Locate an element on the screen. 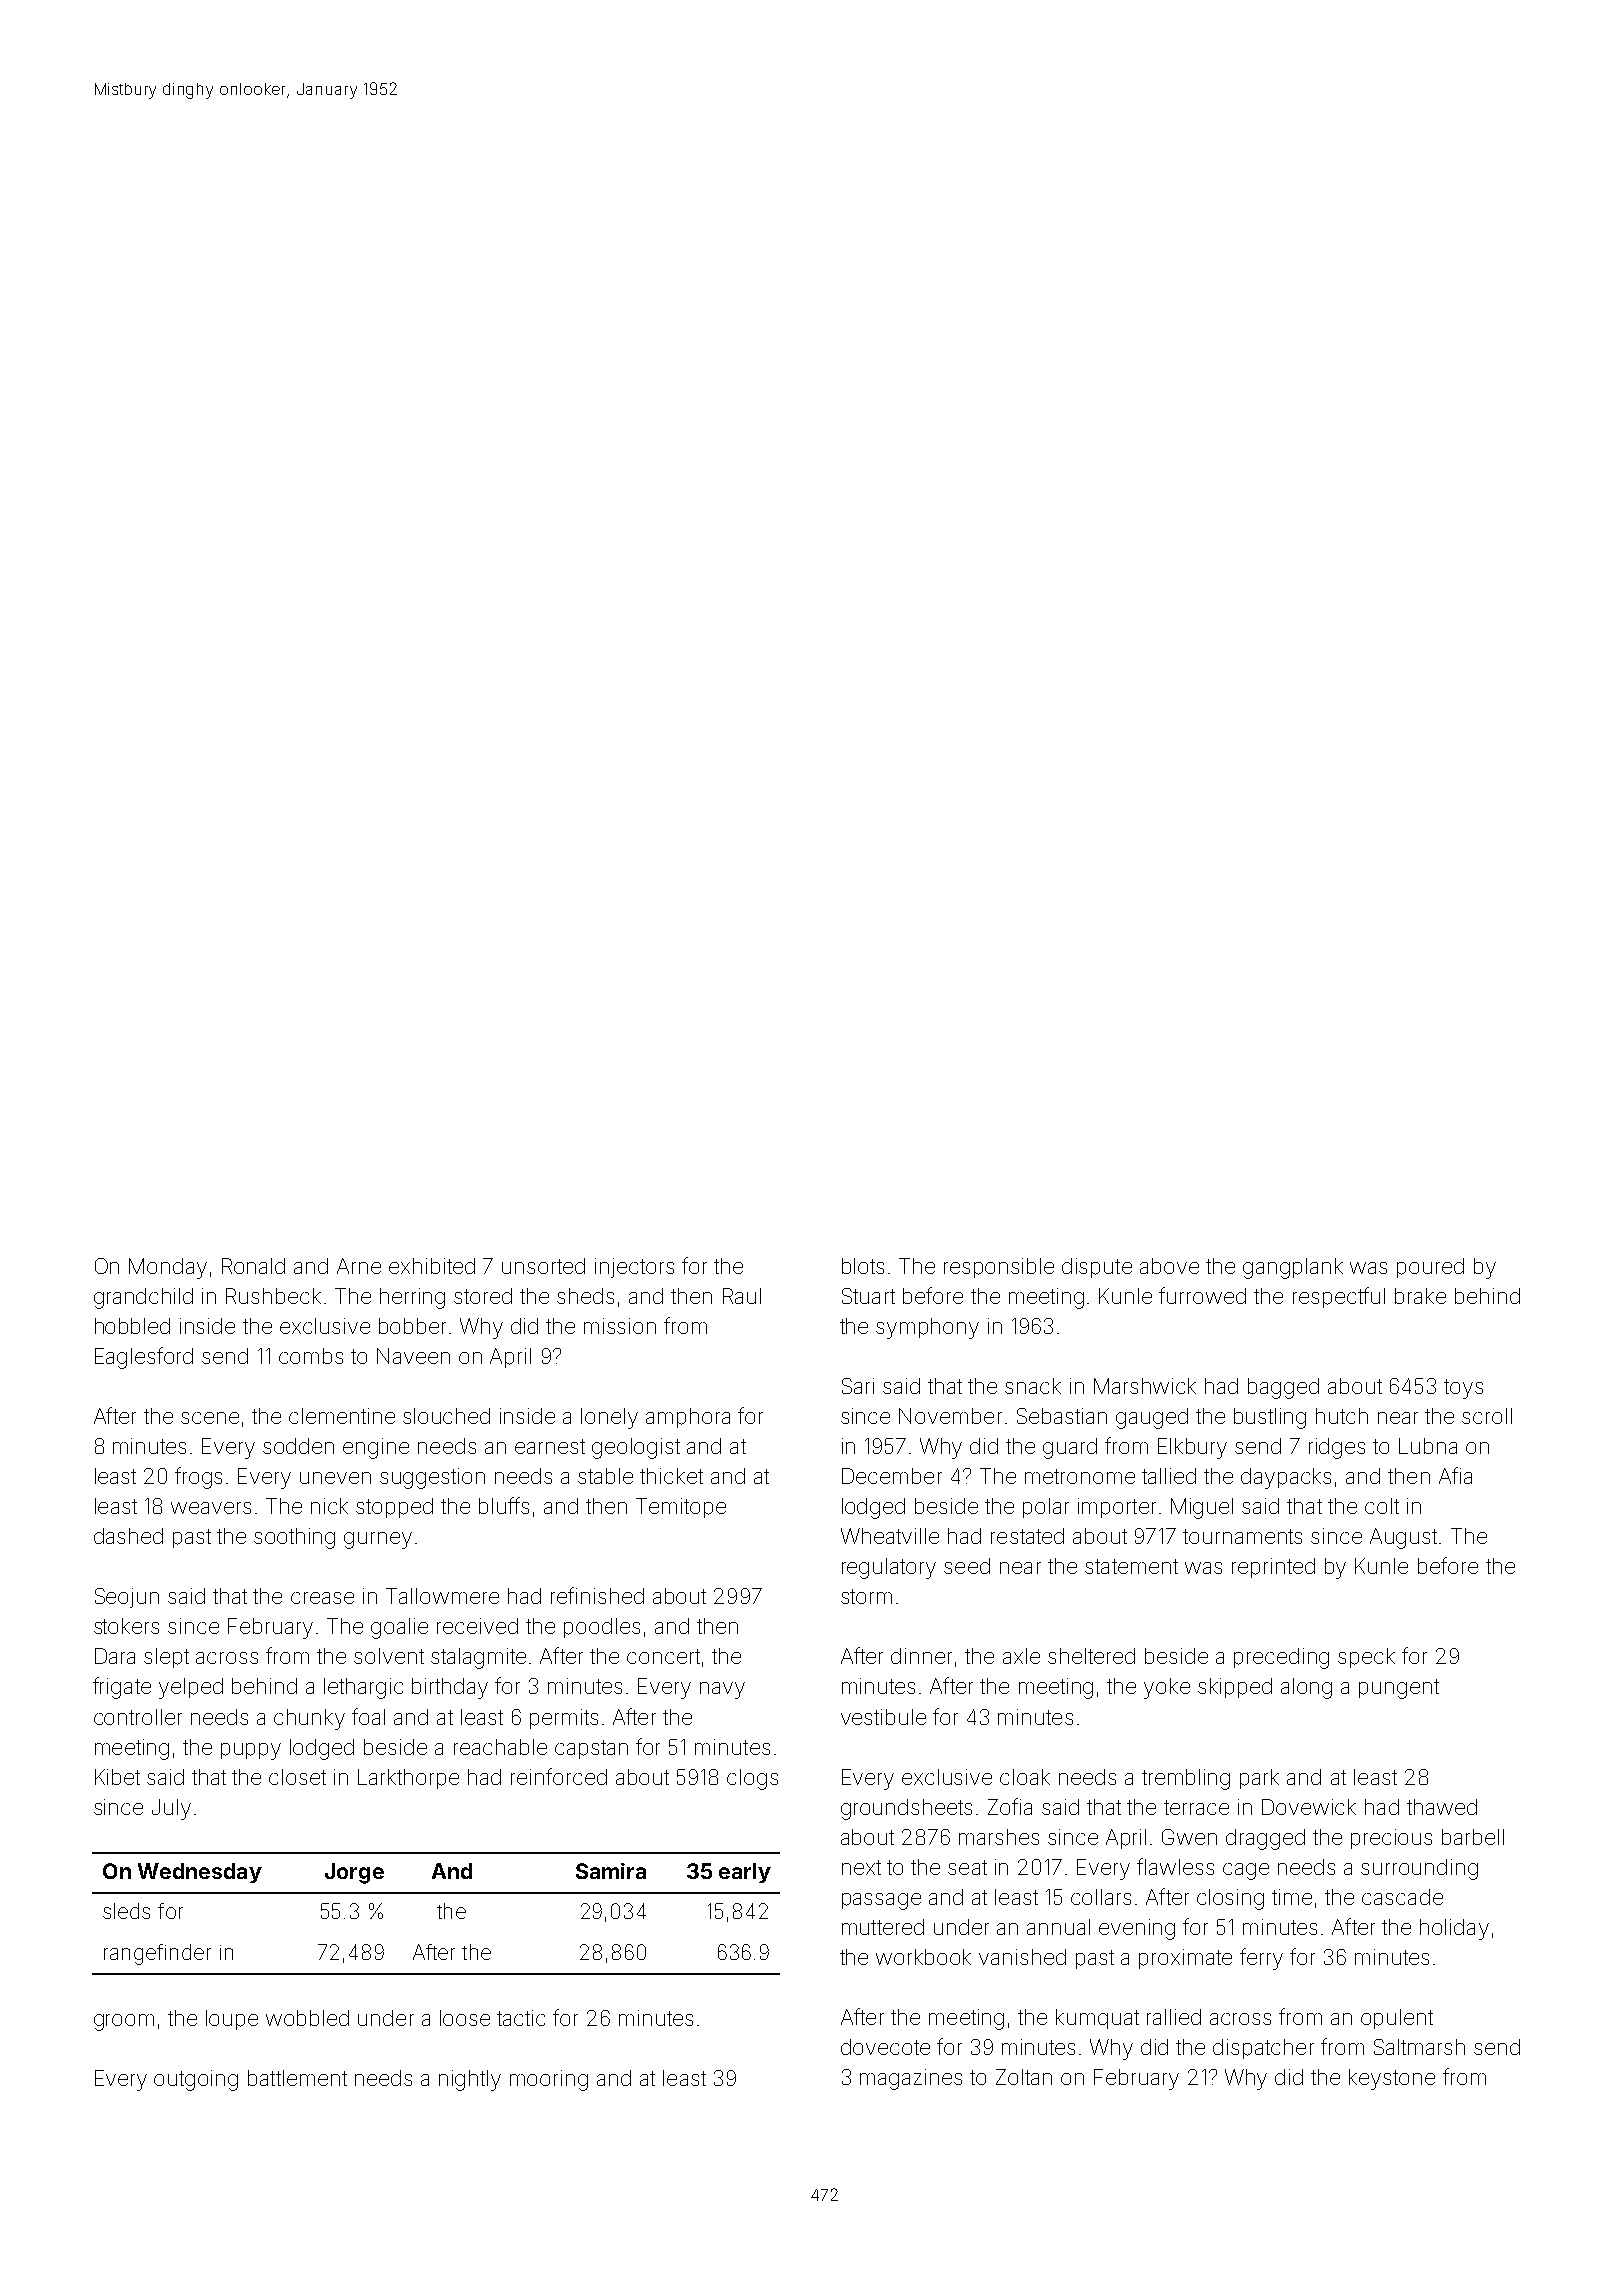 The width and height of the screenshot is (1620, 2292). muttered is located at coordinates (883, 1927).
